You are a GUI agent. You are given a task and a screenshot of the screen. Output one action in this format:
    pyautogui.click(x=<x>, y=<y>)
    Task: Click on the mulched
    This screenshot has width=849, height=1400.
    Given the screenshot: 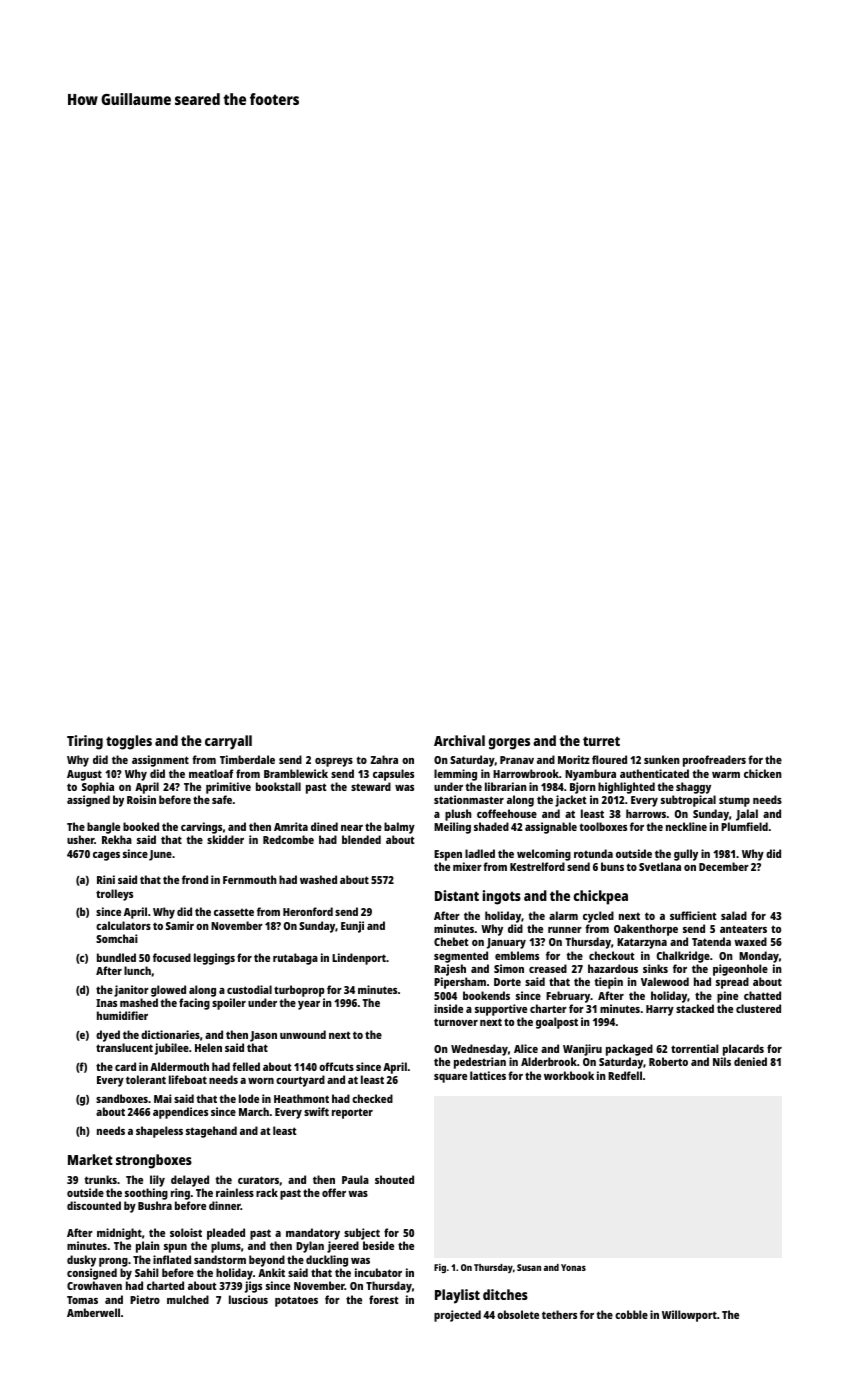 What is the action you would take?
    pyautogui.click(x=188, y=1299)
